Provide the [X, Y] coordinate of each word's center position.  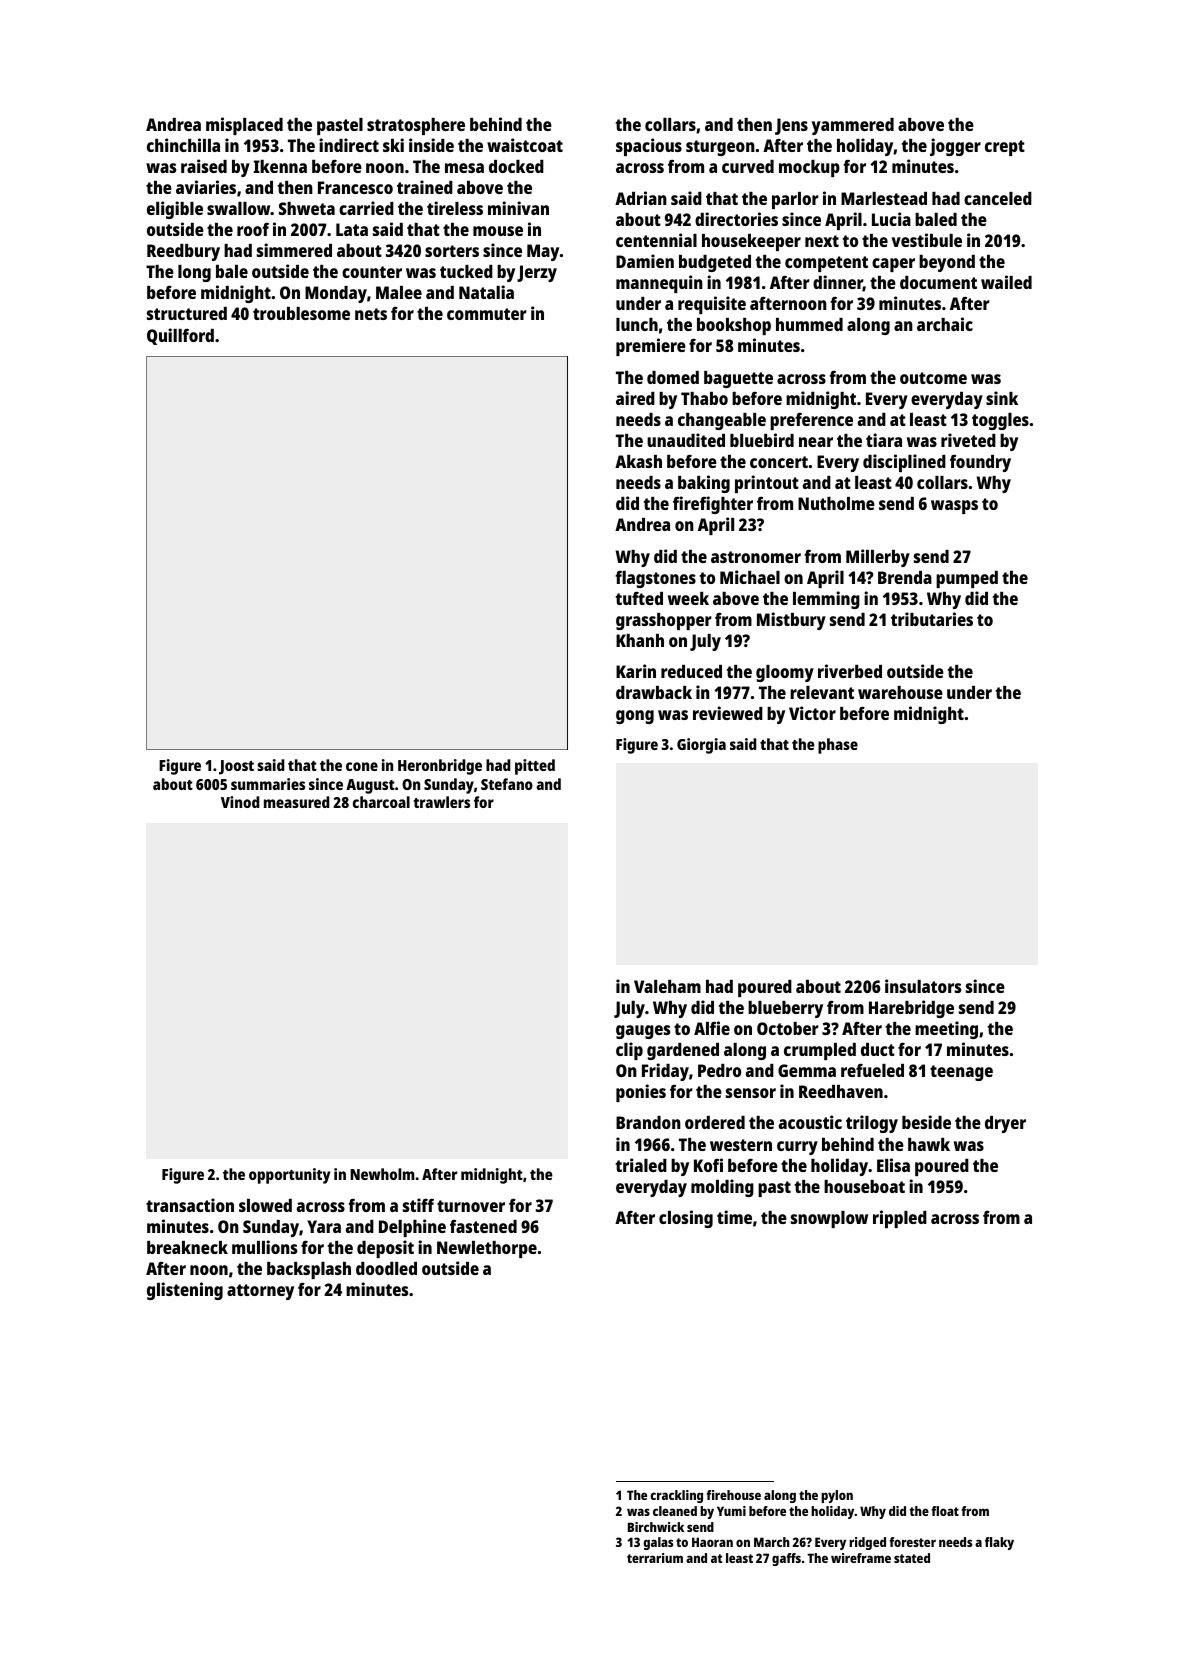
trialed [641, 1165]
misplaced [244, 126]
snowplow [829, 1219]
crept [1005, 148]
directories [736, 219]
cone [362, 766]
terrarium [655, 1558]
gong [635, 717]
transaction [190, 1205]
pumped [967, 579]
